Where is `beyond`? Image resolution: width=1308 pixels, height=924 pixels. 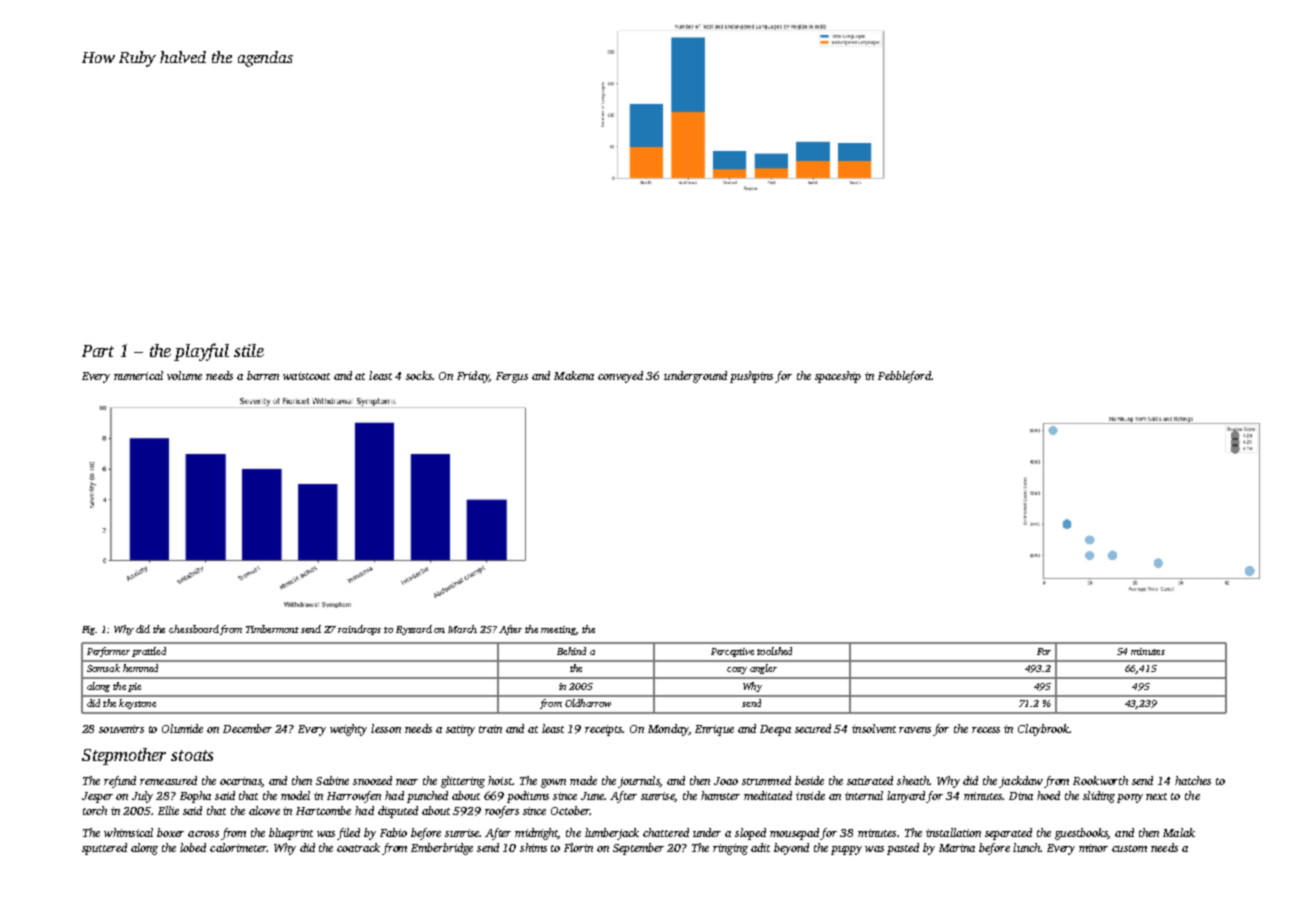 beyond is located at coordinates (791, 849).
